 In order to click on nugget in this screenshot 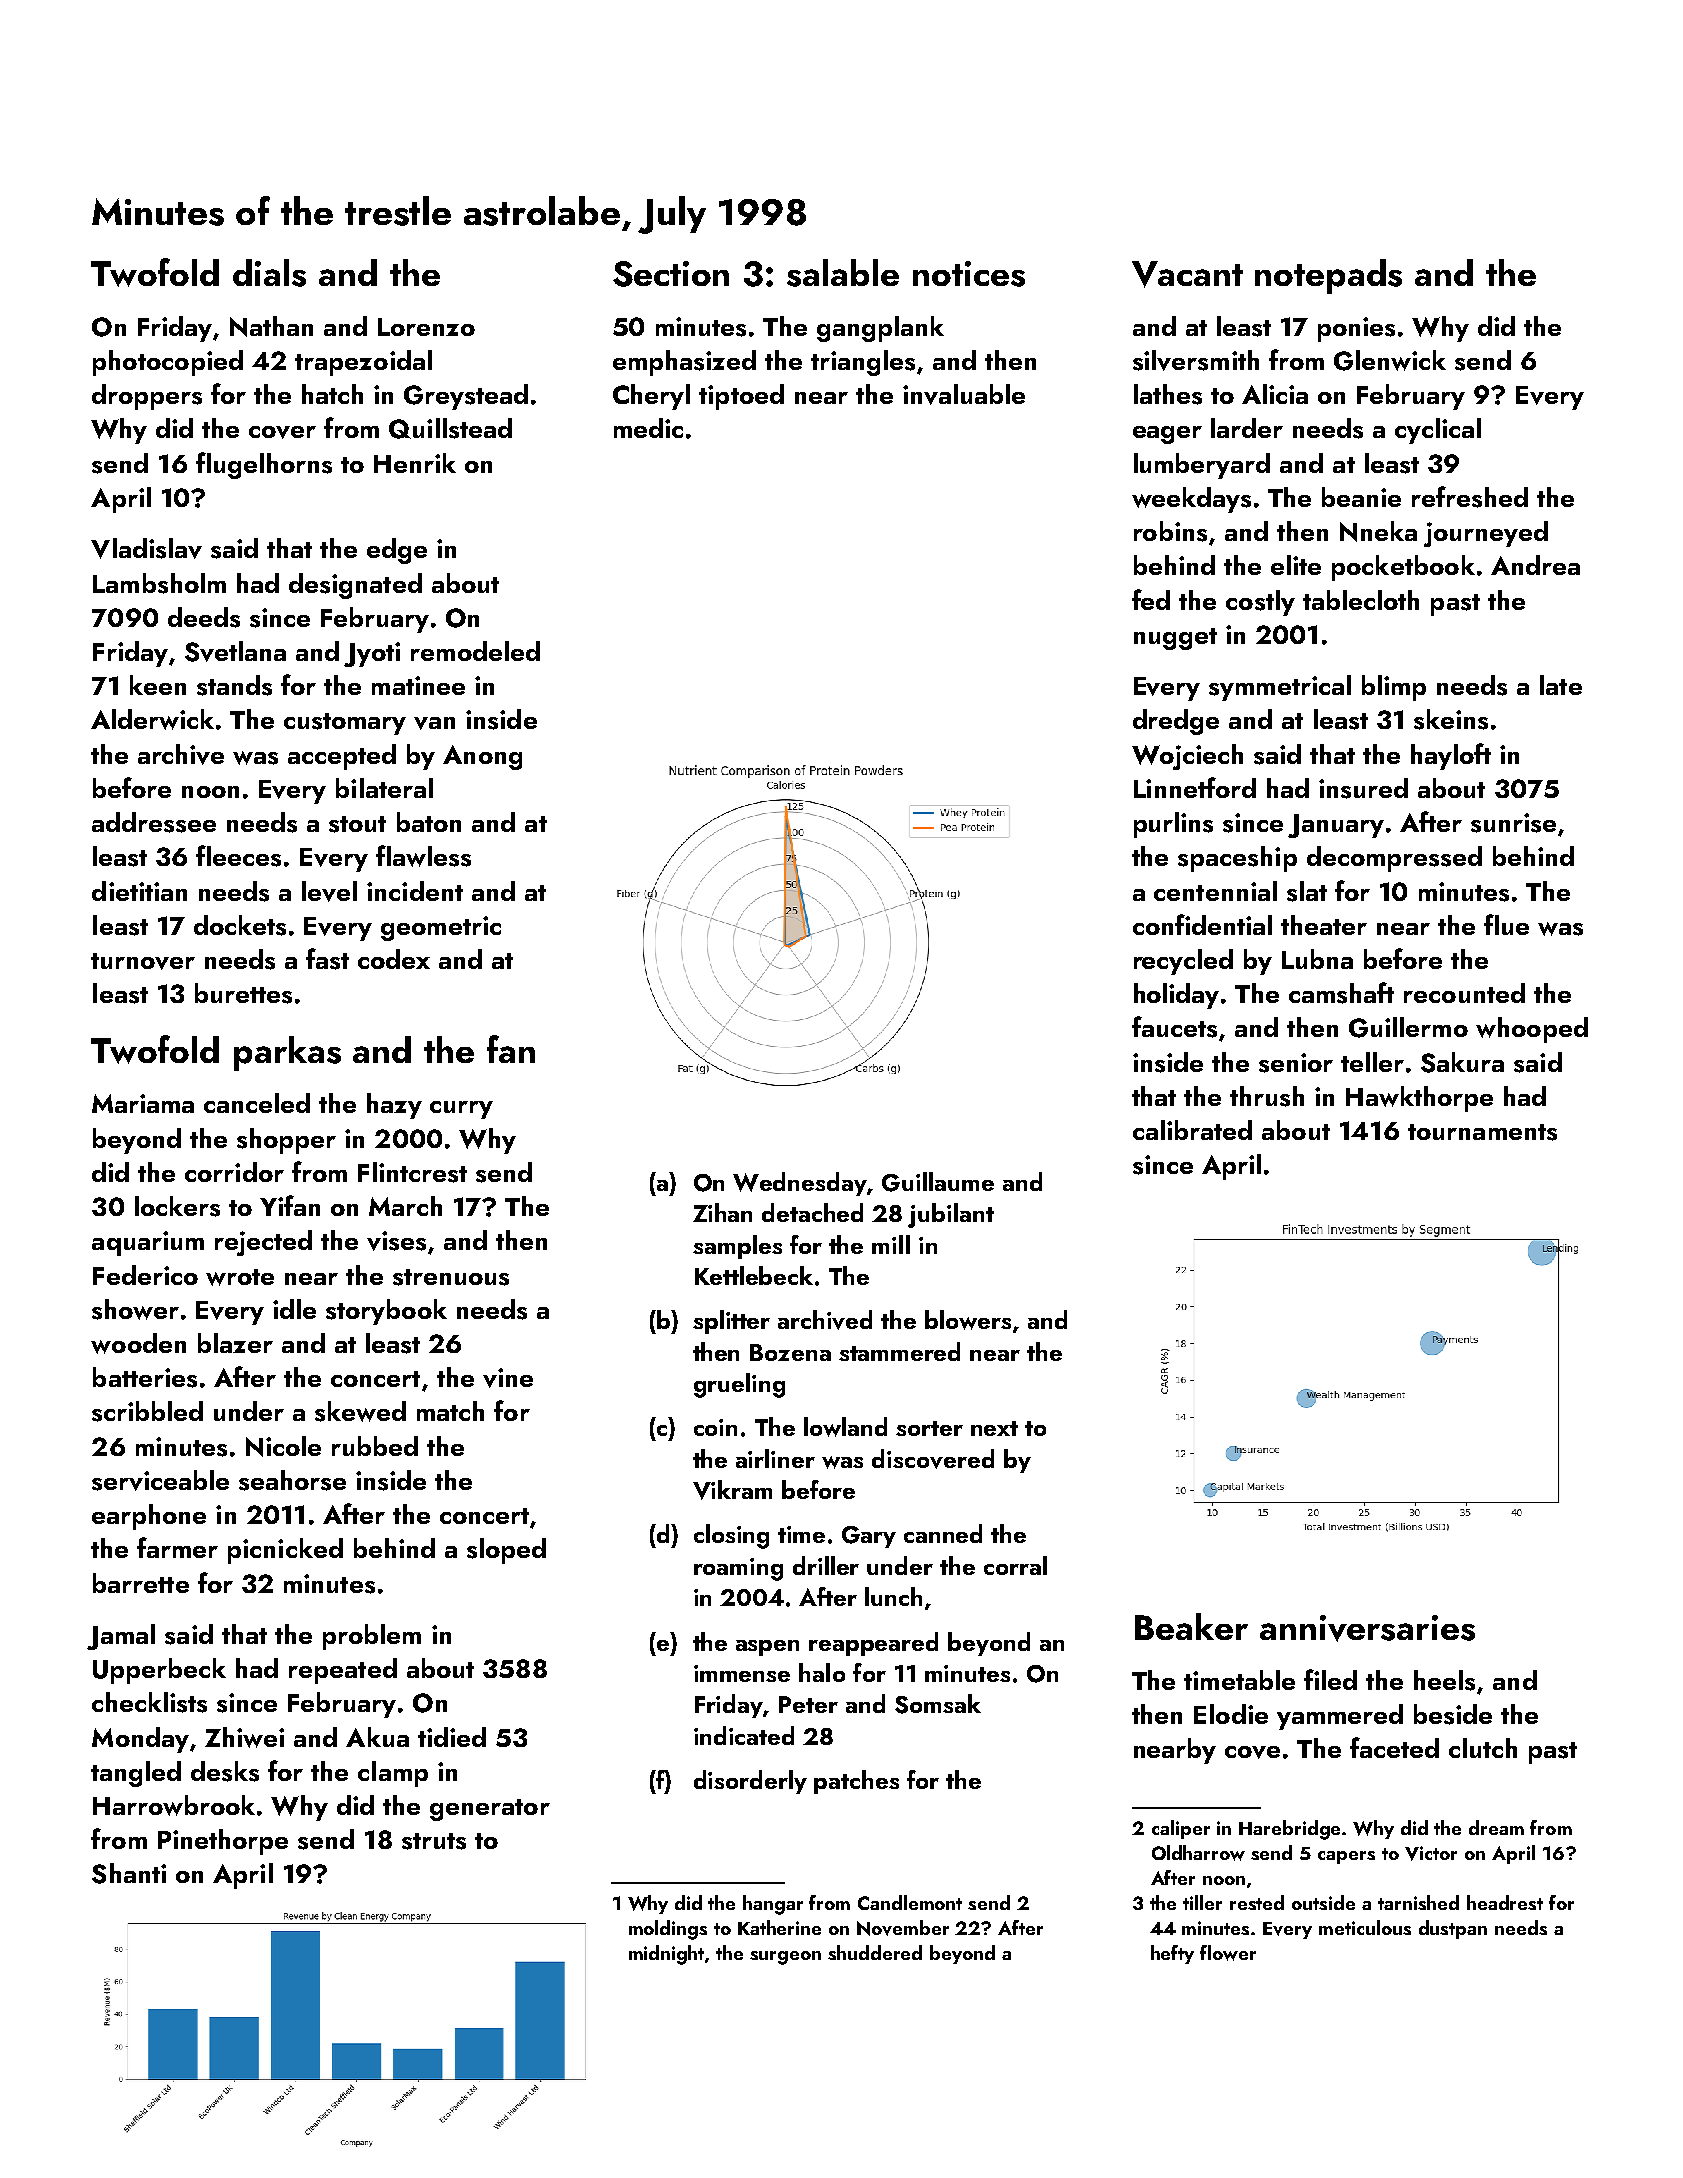, I will do `click(1175, 639)`.
